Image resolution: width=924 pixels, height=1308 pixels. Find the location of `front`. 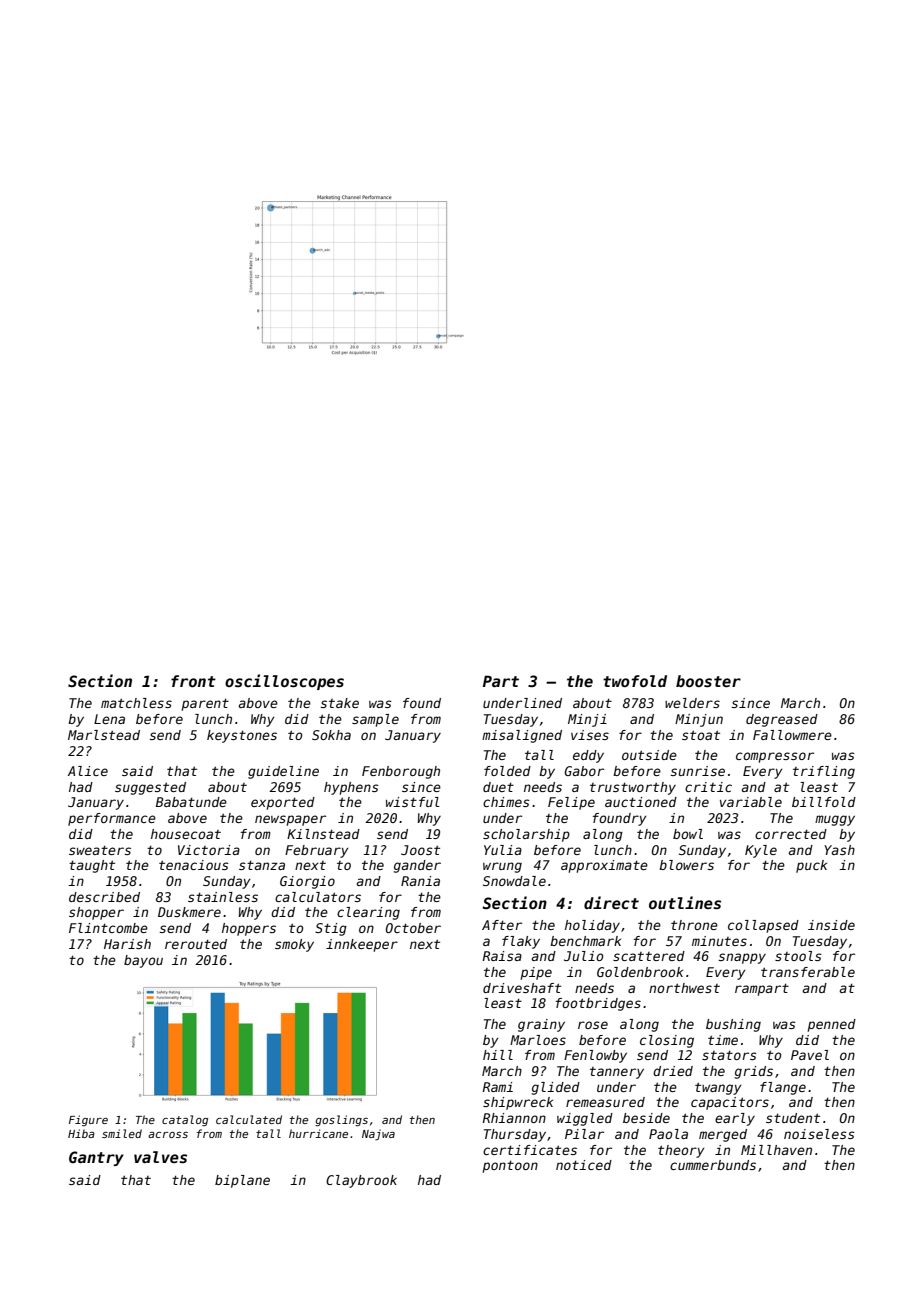

front is located at coordinates (193, 681).
